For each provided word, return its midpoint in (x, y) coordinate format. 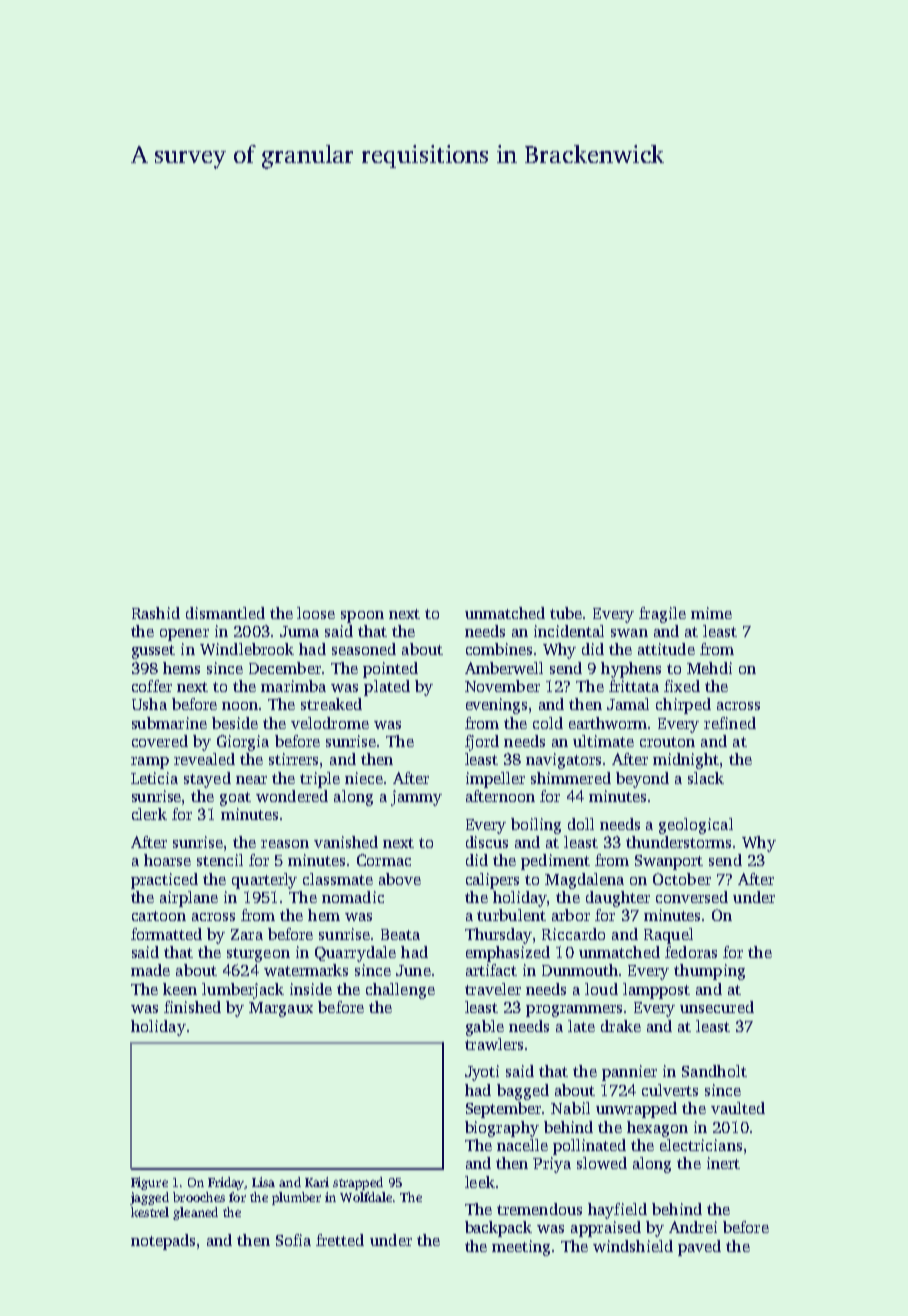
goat (235, 799)
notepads (163, 1242)
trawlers (494, 1044)
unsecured (717, 1007)
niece (364, 778)
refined (730, 723)
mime (711, 613)
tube (566, 613)
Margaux (281, 1009)
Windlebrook (247, 649)
